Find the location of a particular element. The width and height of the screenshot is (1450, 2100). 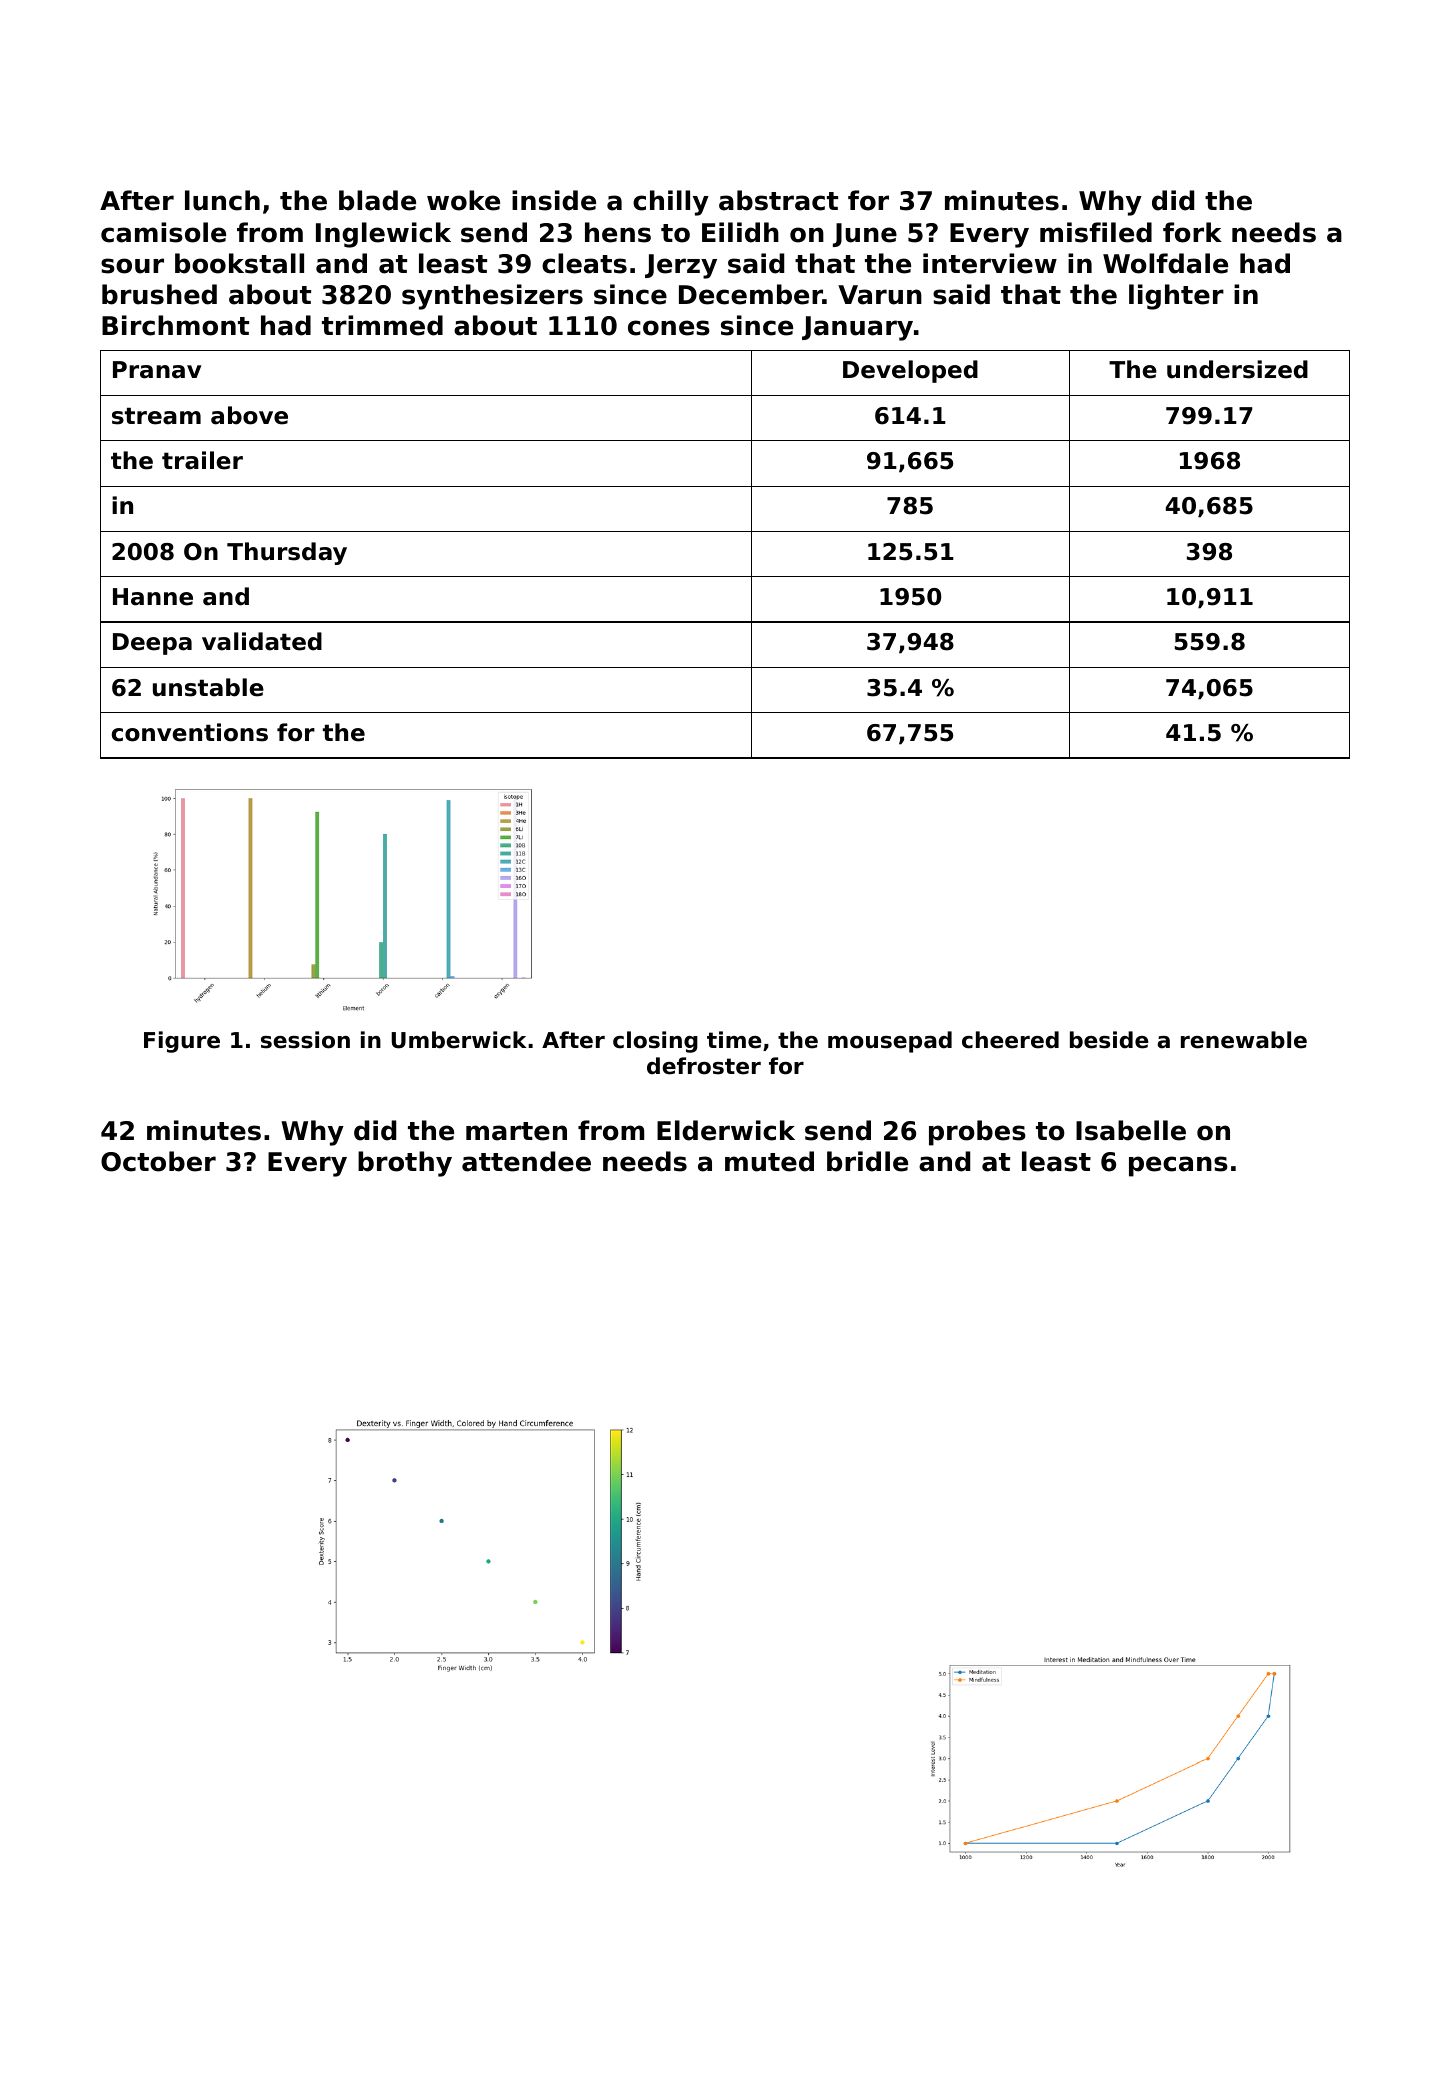

trailer is located at coordinates (202, 460).
